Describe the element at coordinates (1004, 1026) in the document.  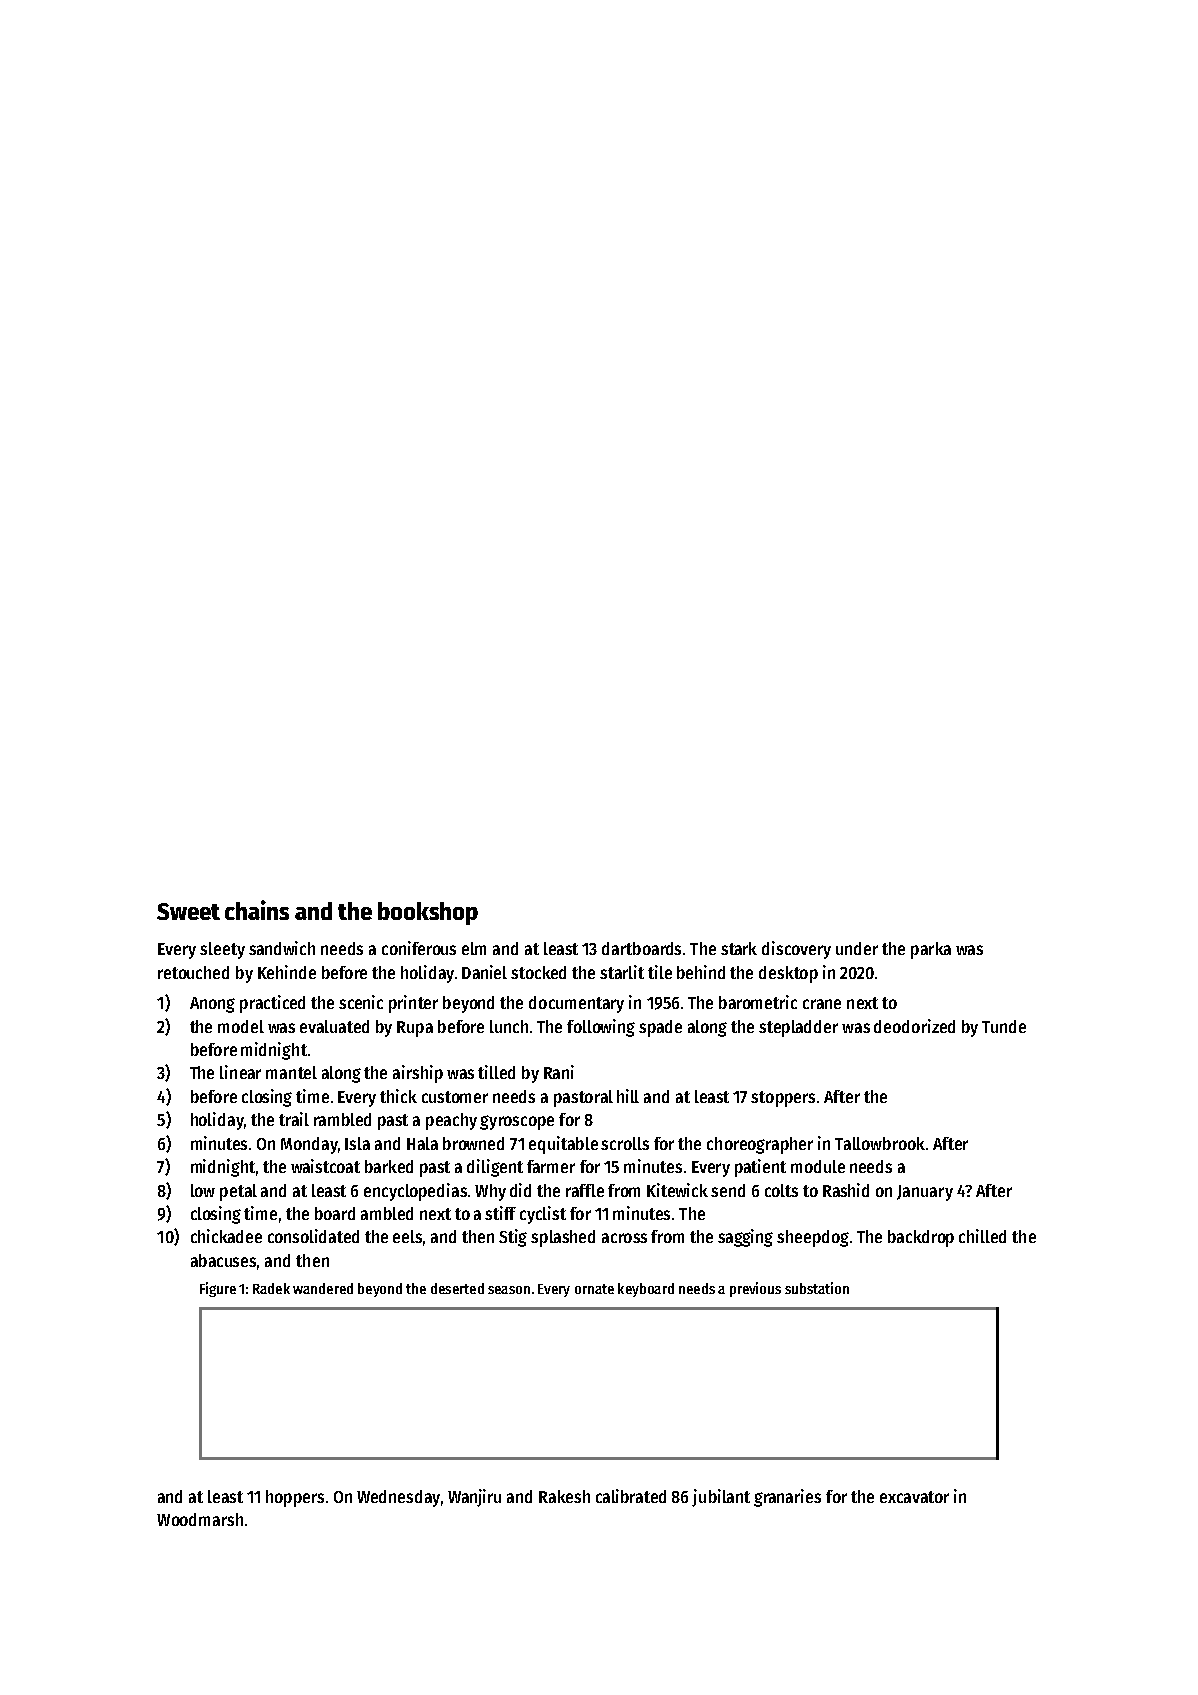
I see `Tunde` at that location.
